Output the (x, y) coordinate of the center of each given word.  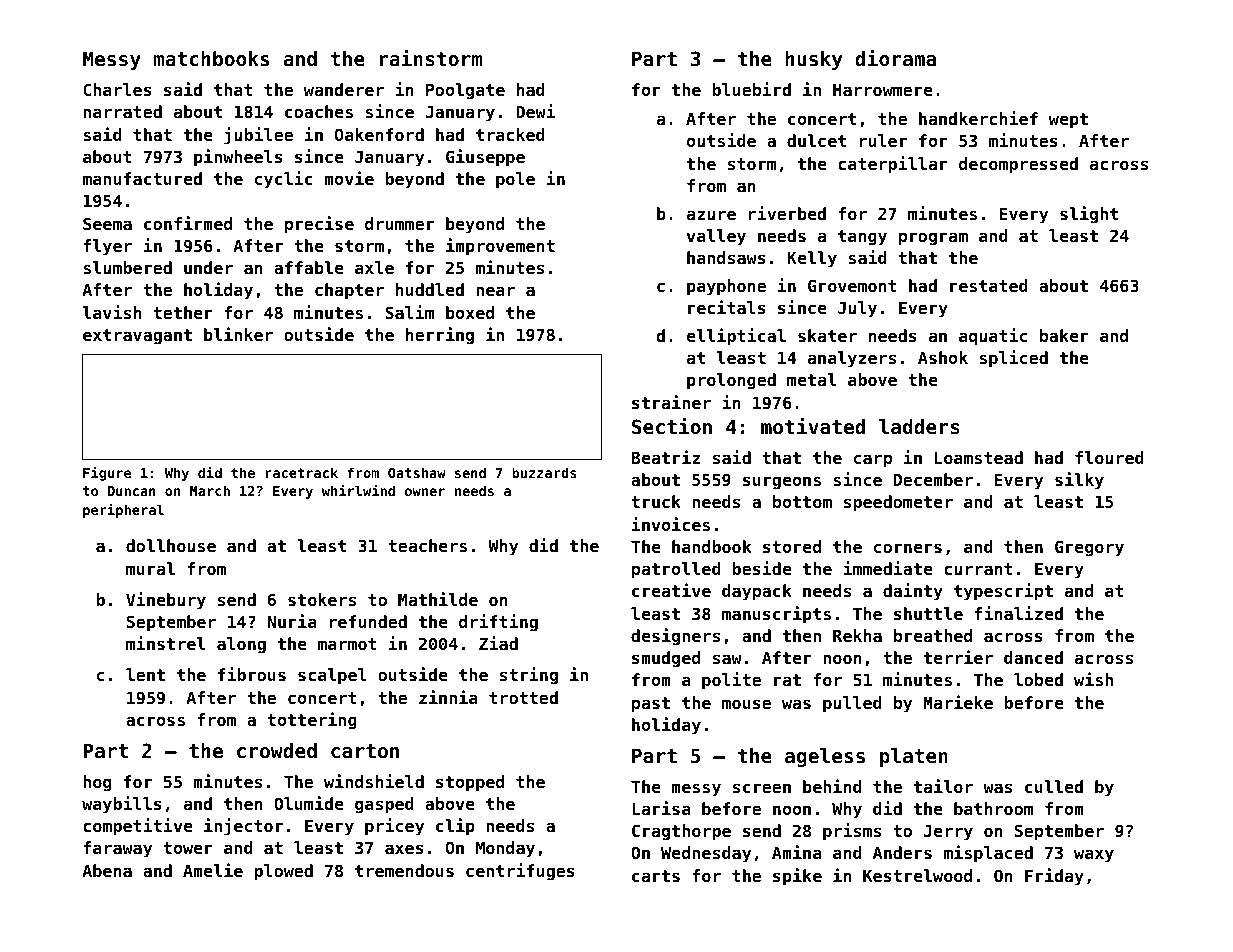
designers (675, 637)
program (933, 239)
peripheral (123, 511)
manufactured (142, 178)
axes (404, 849)
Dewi (536, 111)
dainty (913, 592)
